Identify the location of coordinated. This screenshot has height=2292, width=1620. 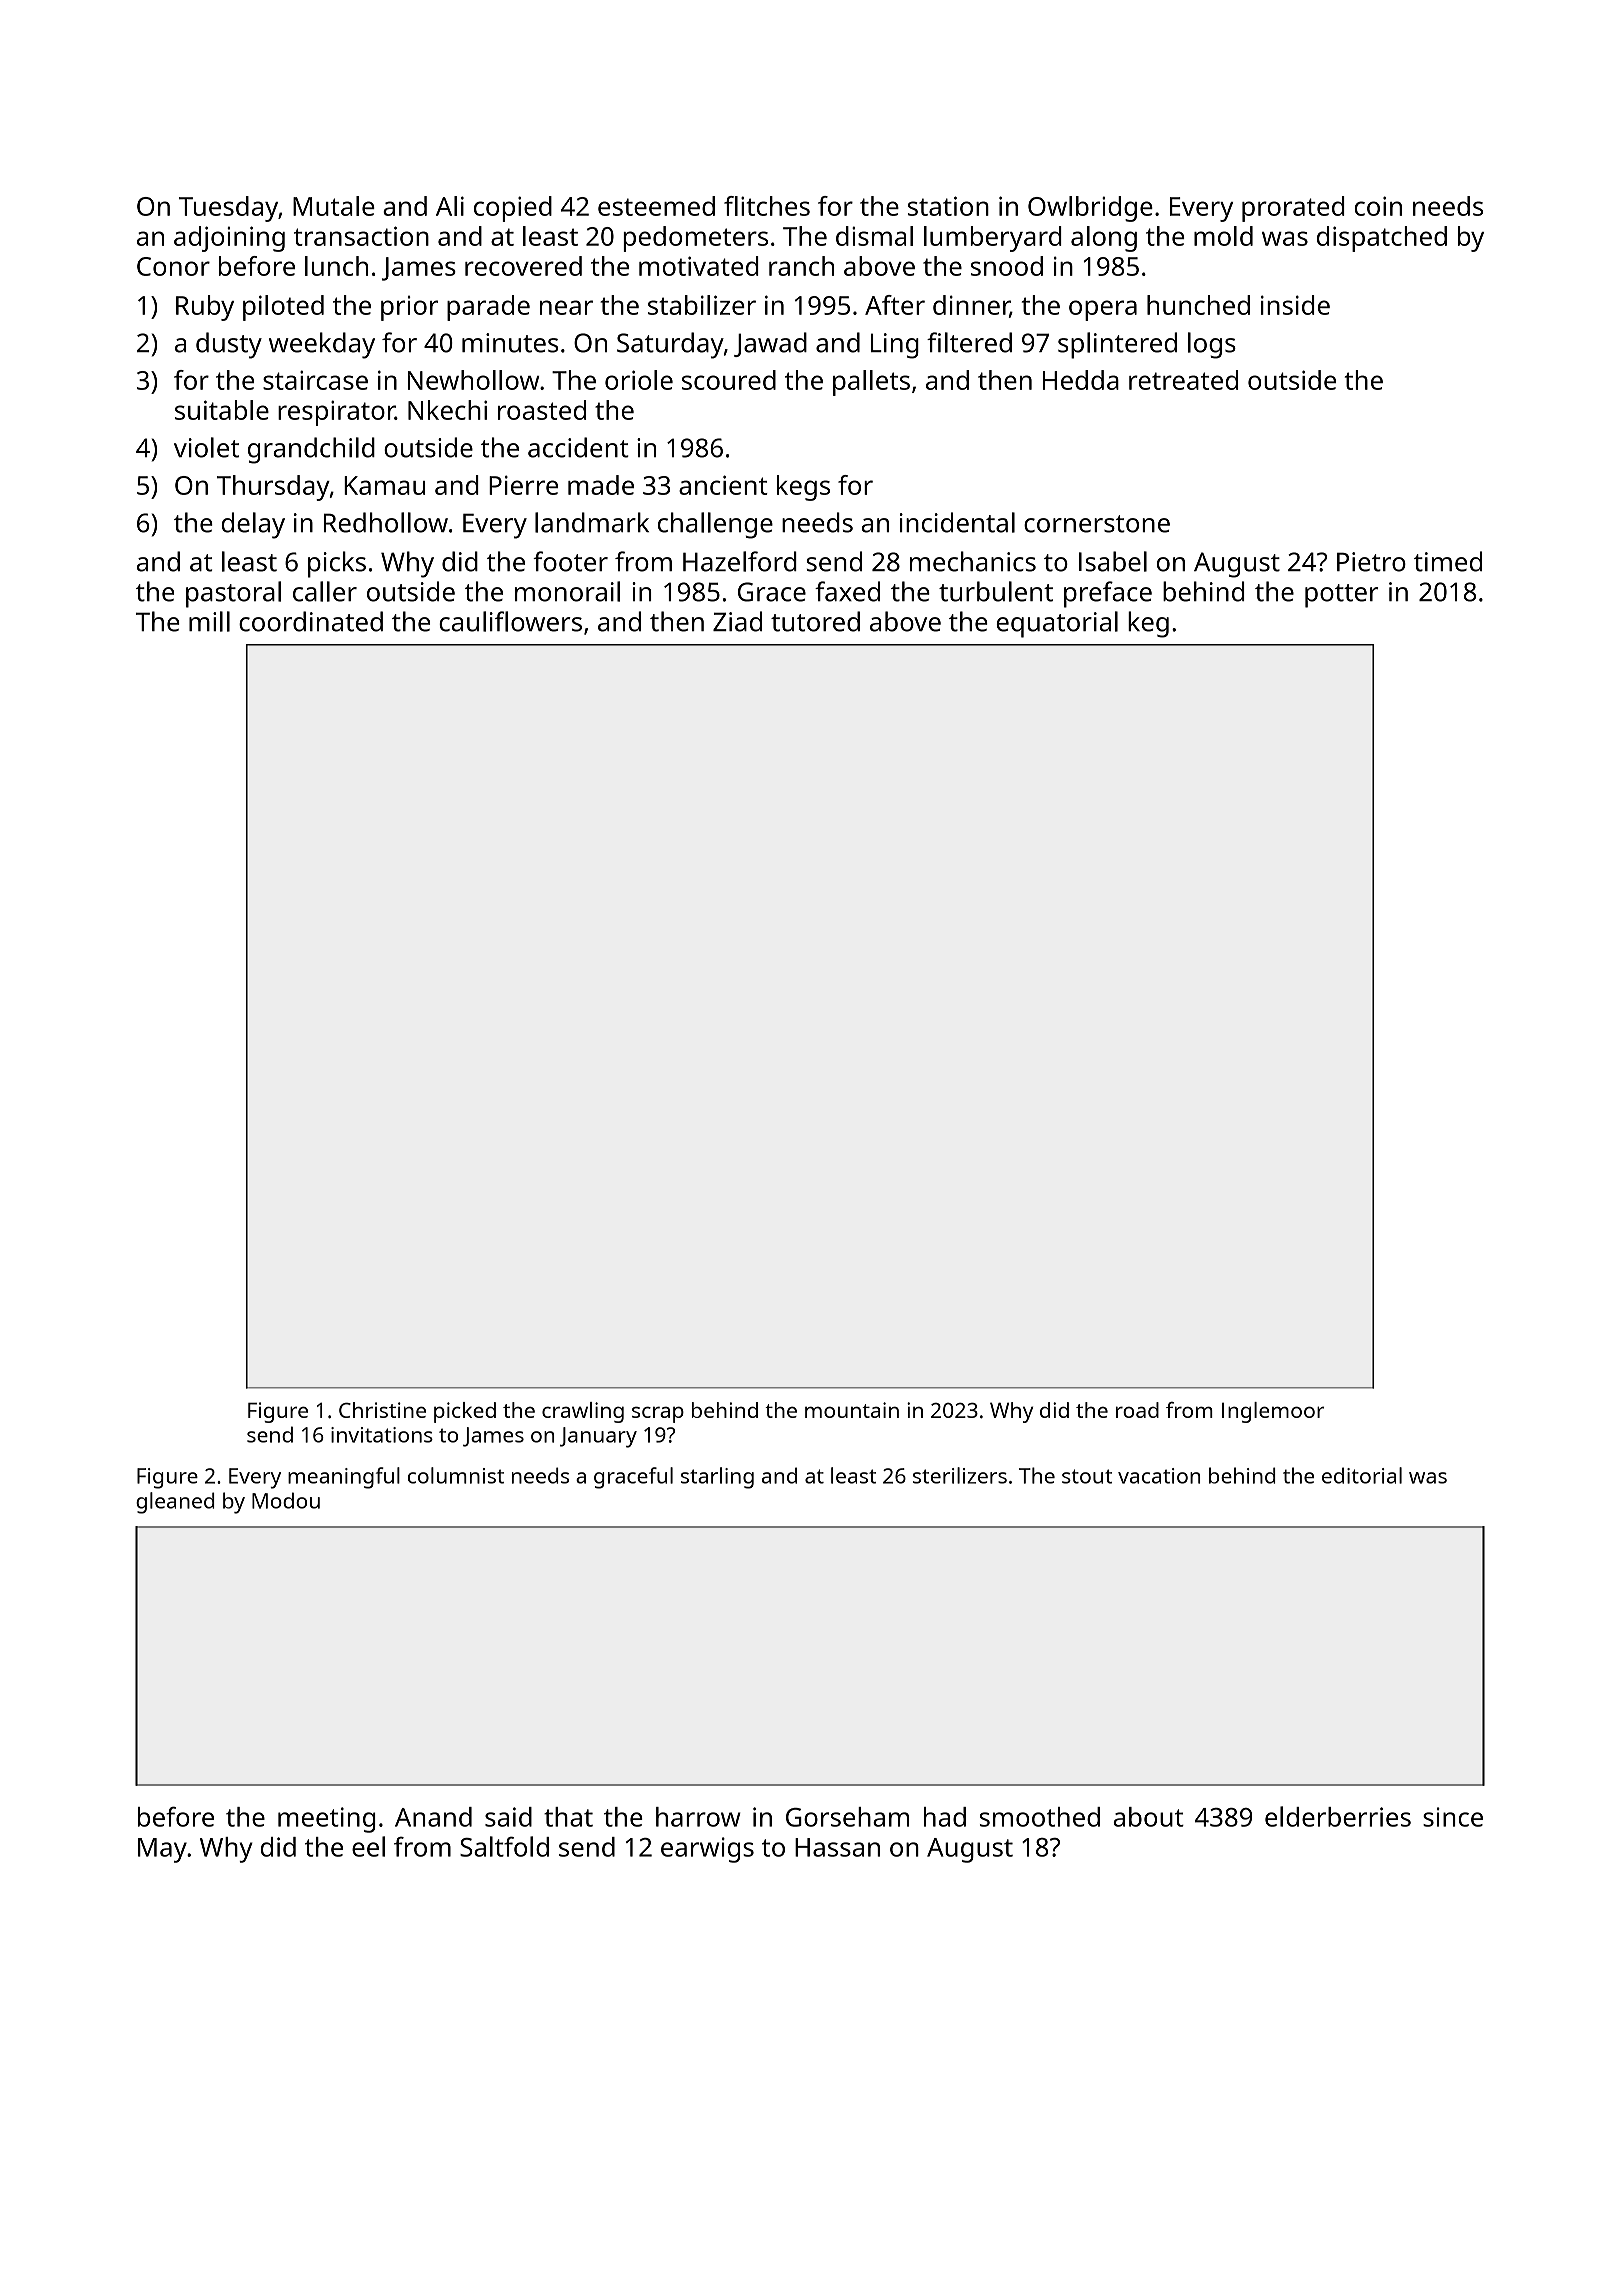
(311, 621).
